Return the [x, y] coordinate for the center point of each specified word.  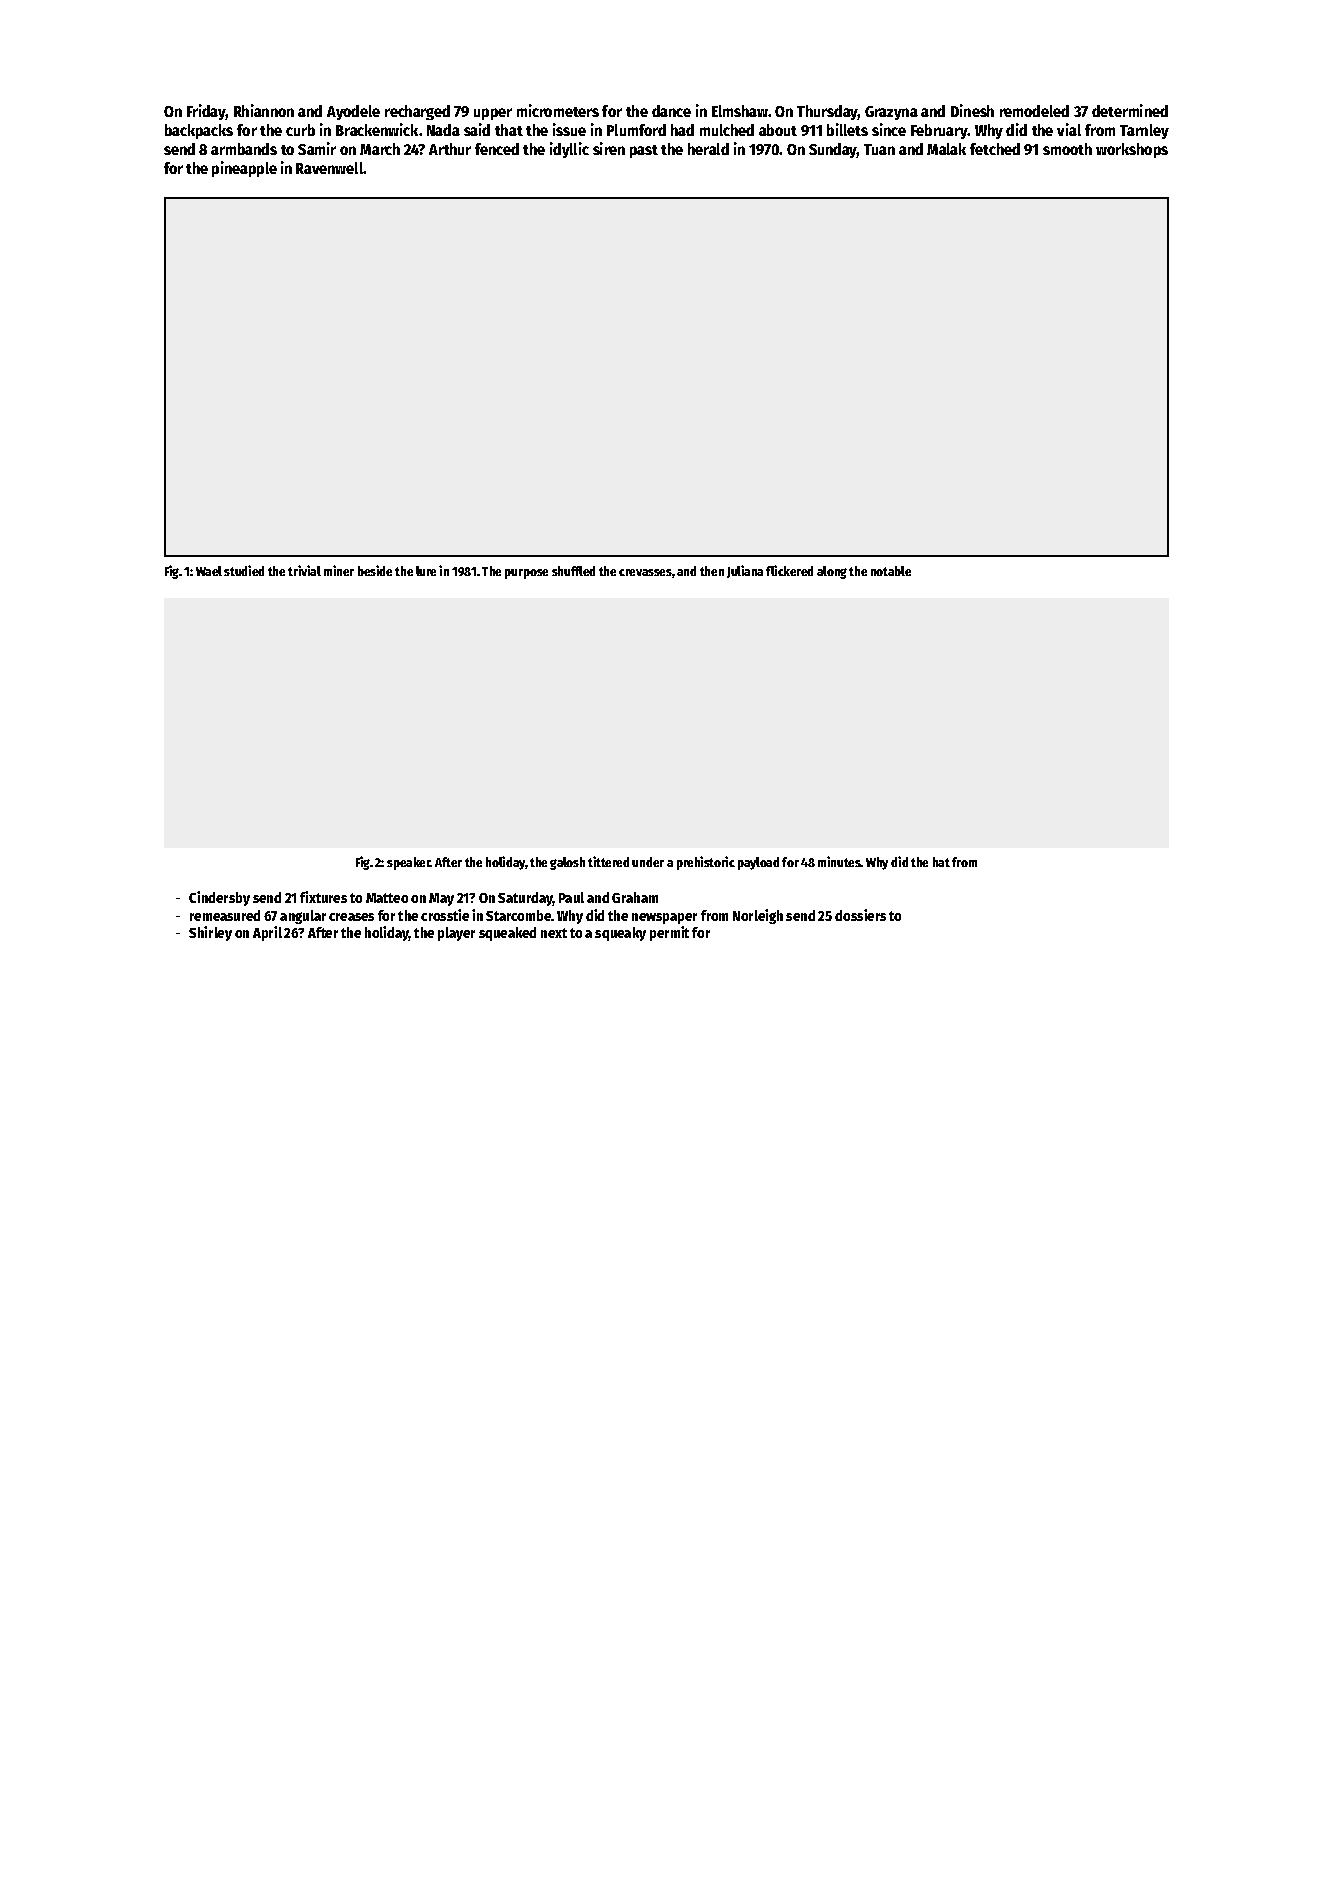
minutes [839, 861]
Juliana [745, 571]
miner [339, 570]
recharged [417, 112]
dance [671, 111]
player [456, 934]
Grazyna [891, 113]
